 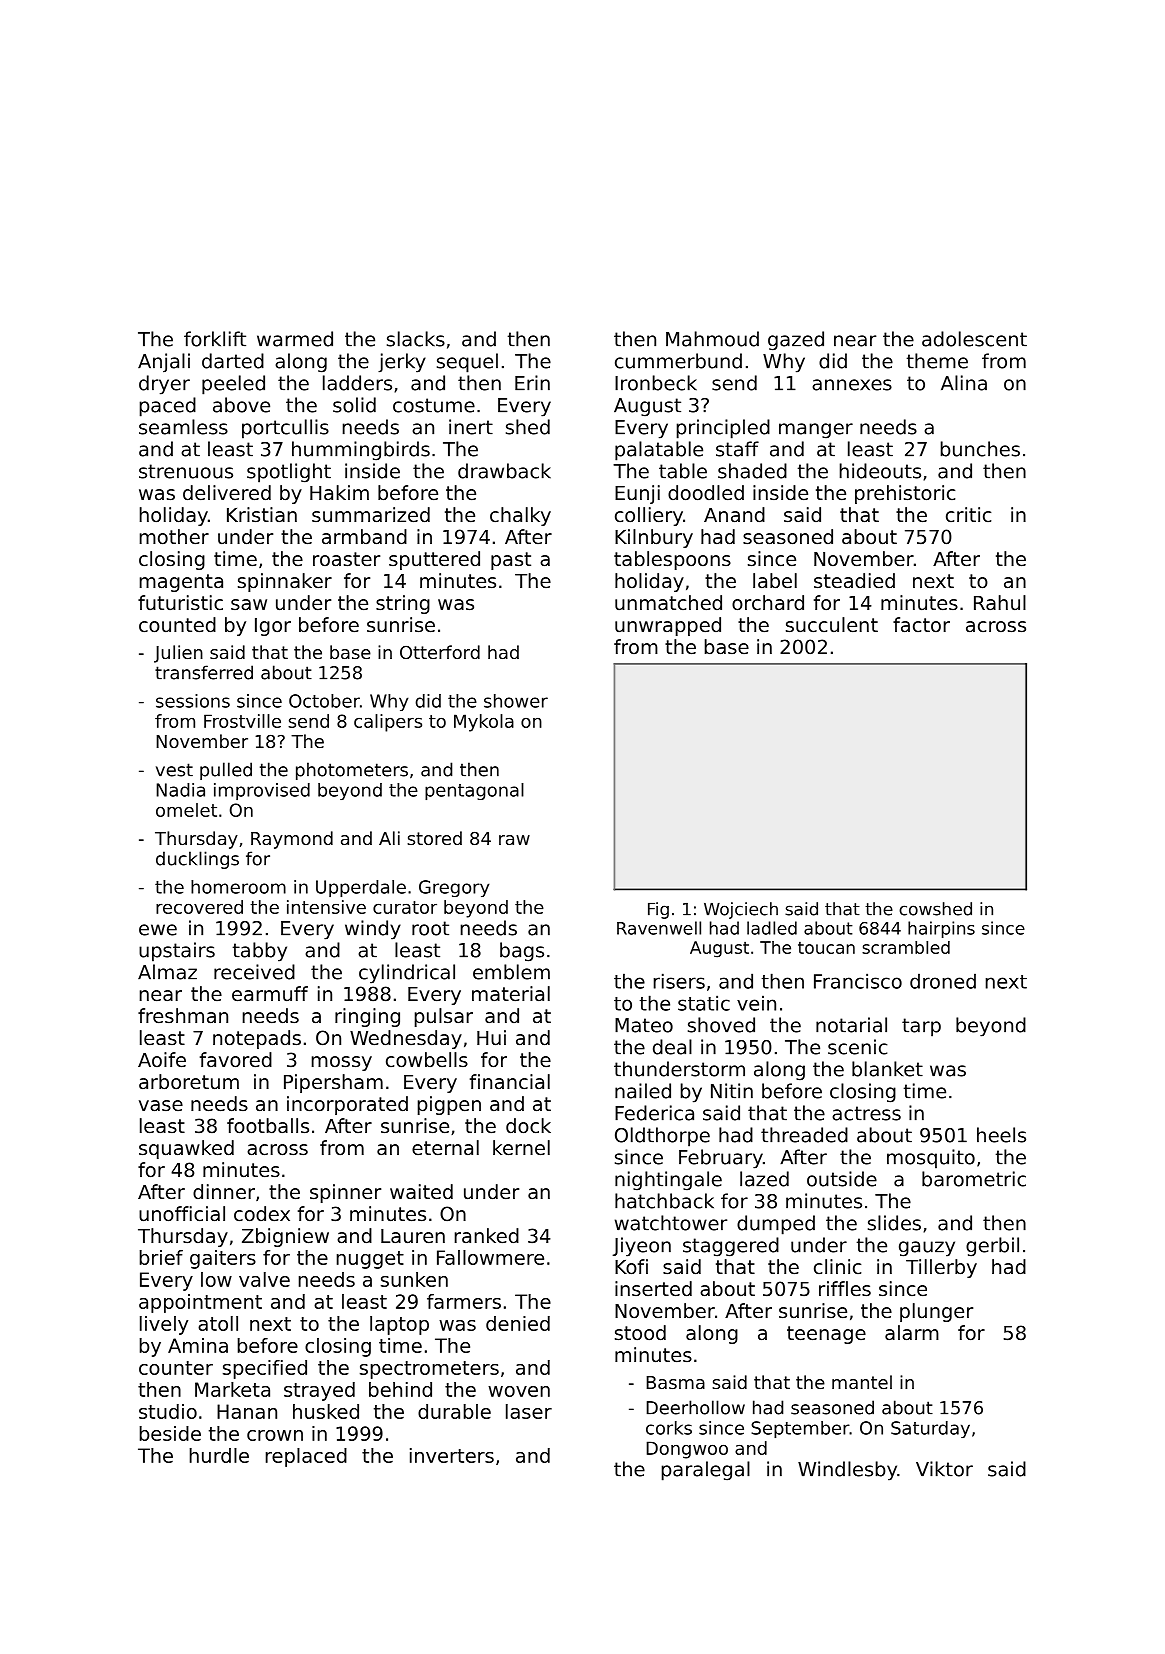 I want to click on hairpins, so click(x=941, y=929).
